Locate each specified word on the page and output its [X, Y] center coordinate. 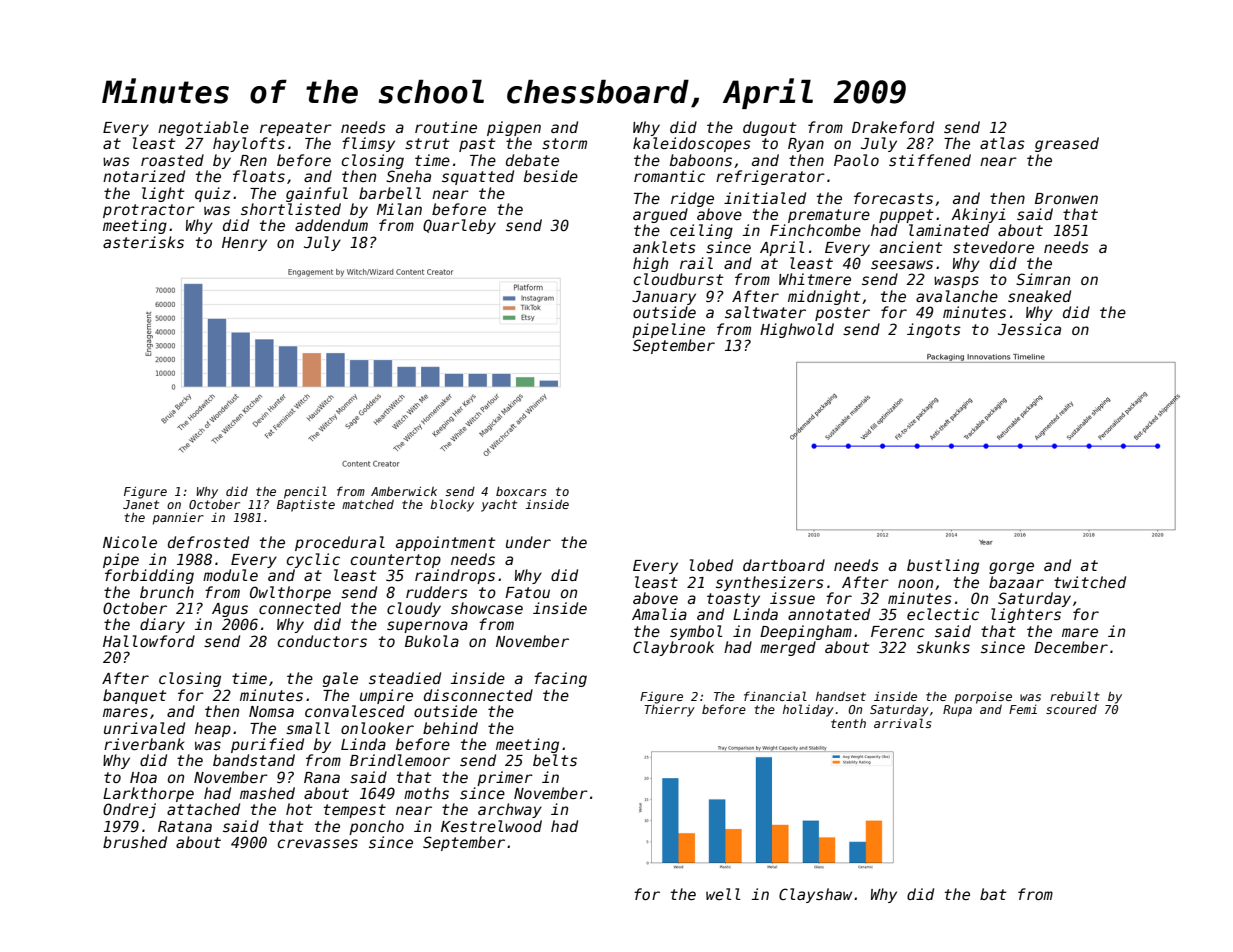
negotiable [203, 128]
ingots [934, 330]
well [723, 894]
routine [446, 127]
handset [841, 696]
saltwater [765, 312]
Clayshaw [815, 895]
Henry [244, 244]
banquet [135, 696]
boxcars [521, 491]
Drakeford [893, 127]
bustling [943, 566]
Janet [141, 504]
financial [775, 696]
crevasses [317, 843]
